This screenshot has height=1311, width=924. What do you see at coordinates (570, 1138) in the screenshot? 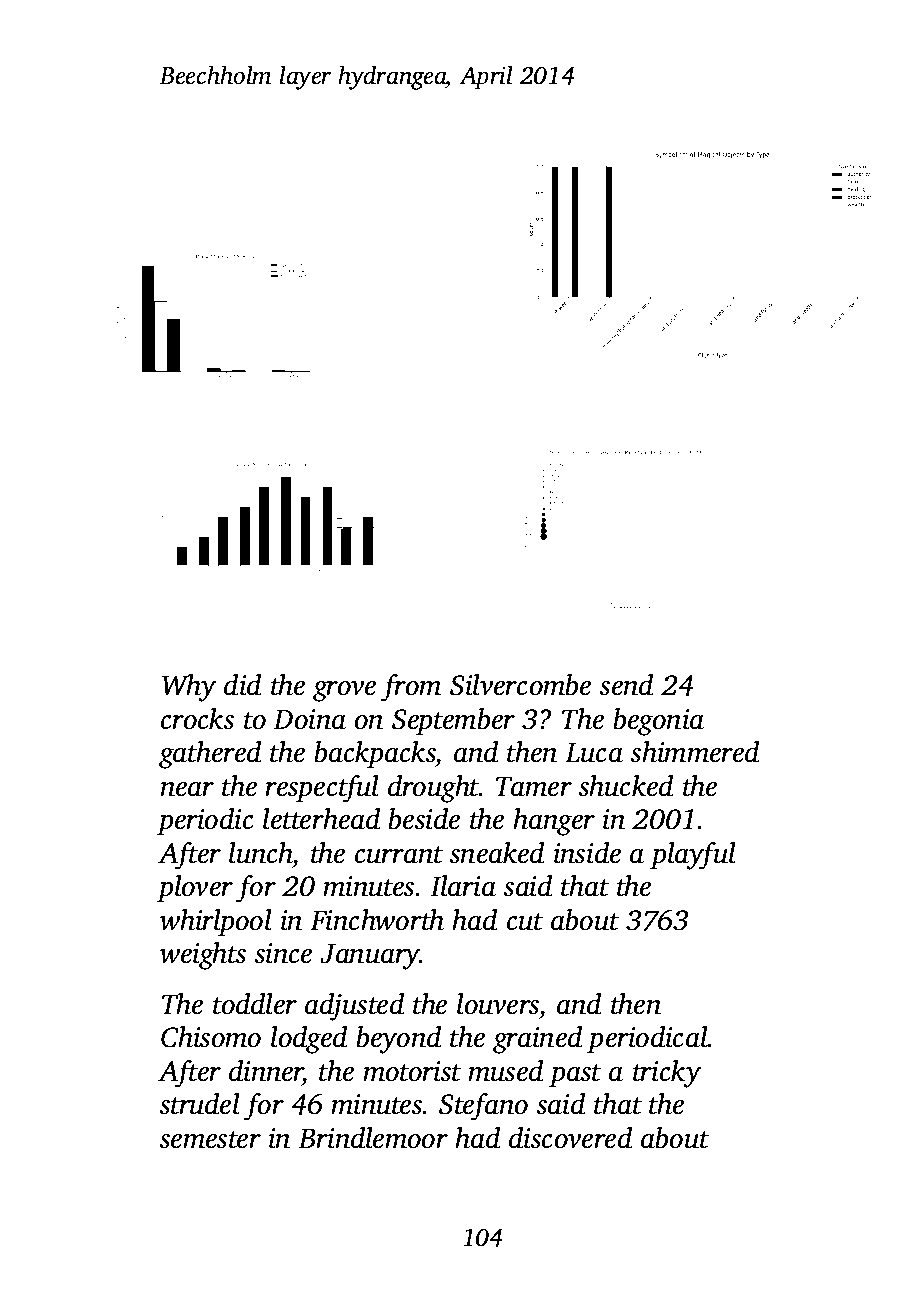
I see `discovered` at bounding box center [570, 1138].
